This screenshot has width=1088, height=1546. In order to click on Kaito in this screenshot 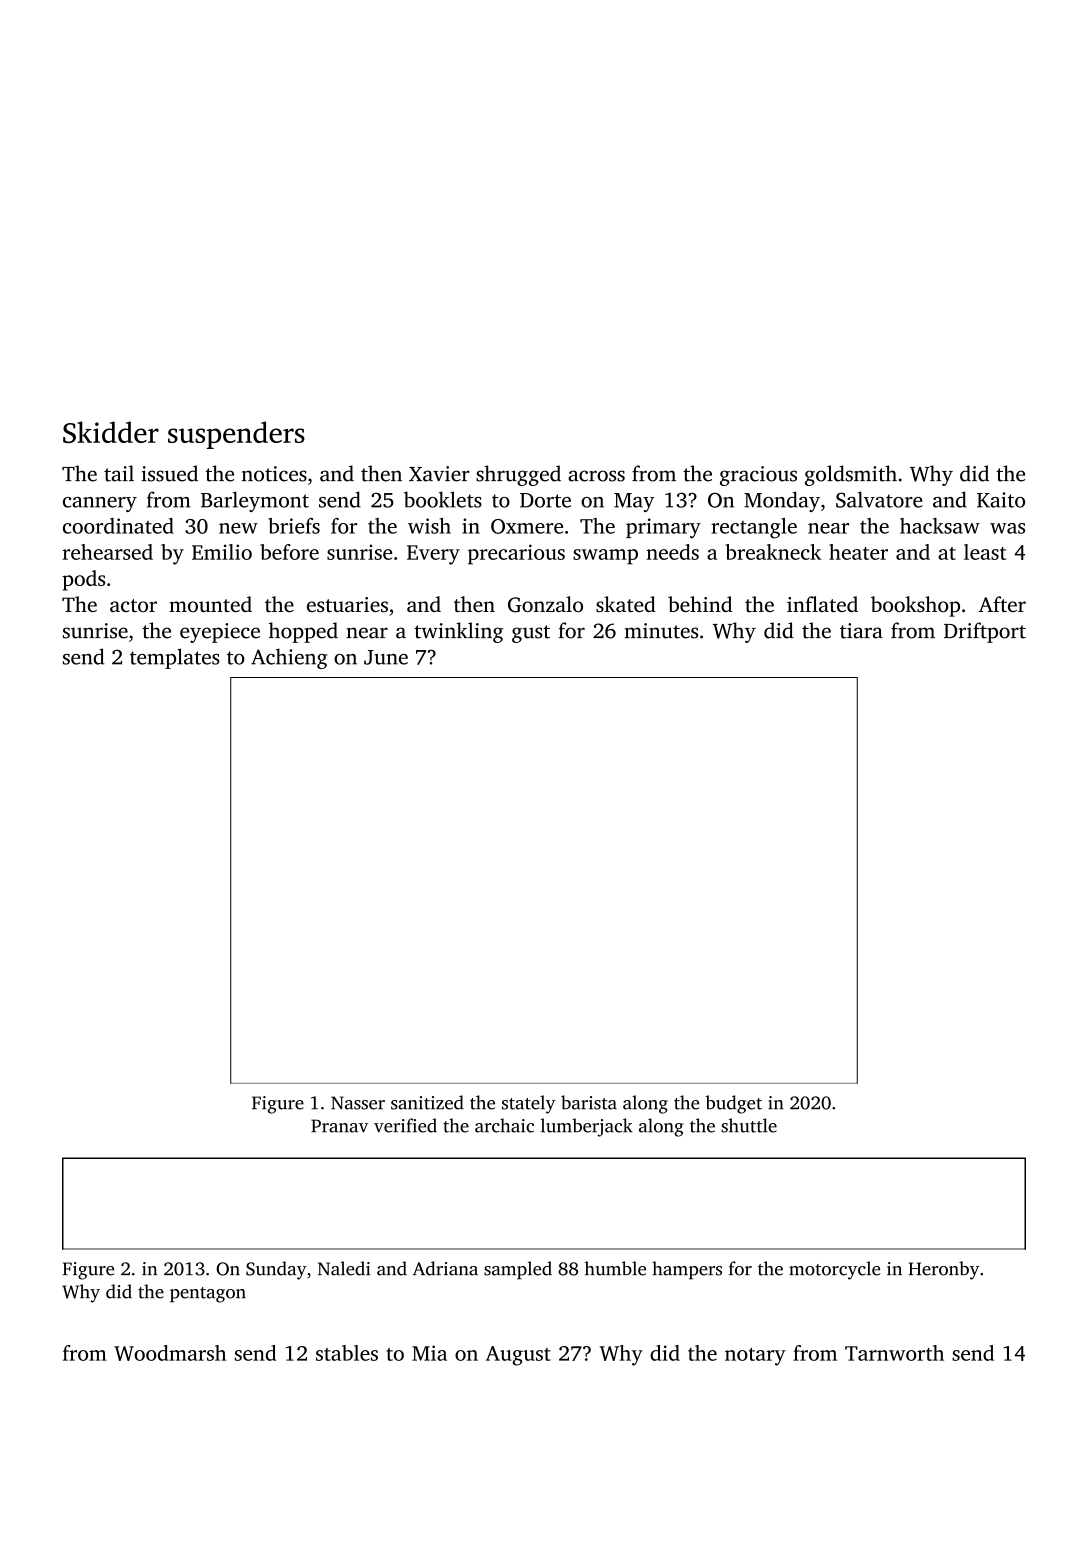, I will do `click(1001, 500)`.
